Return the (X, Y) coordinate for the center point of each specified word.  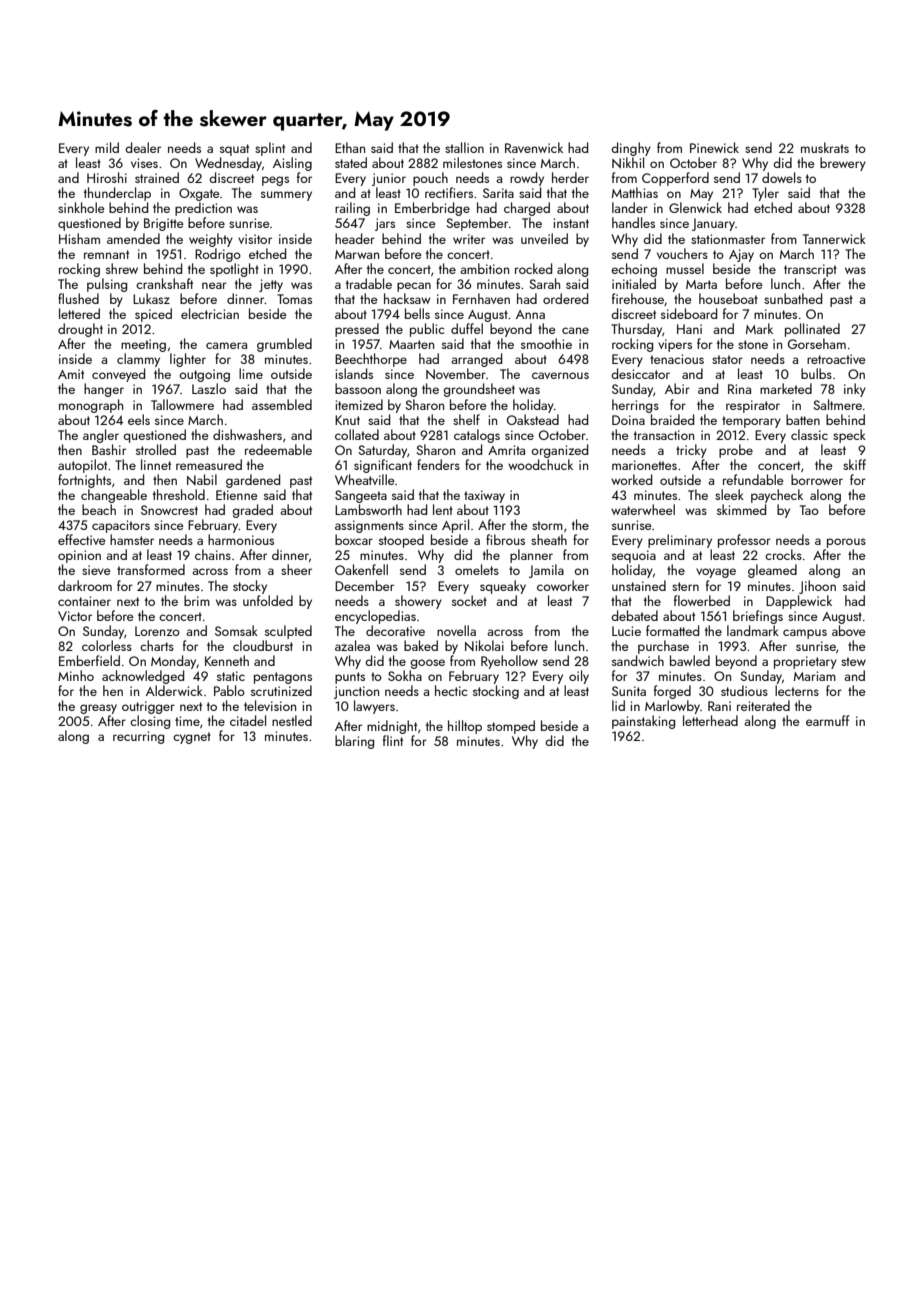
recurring (138, 737)
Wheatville (365, 479)
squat (234, 150)
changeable (114, 496)
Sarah (544, 283)
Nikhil (628, 163)
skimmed (741, 509)
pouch (430, 179)
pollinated (812, 330)
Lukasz (151, 298)
